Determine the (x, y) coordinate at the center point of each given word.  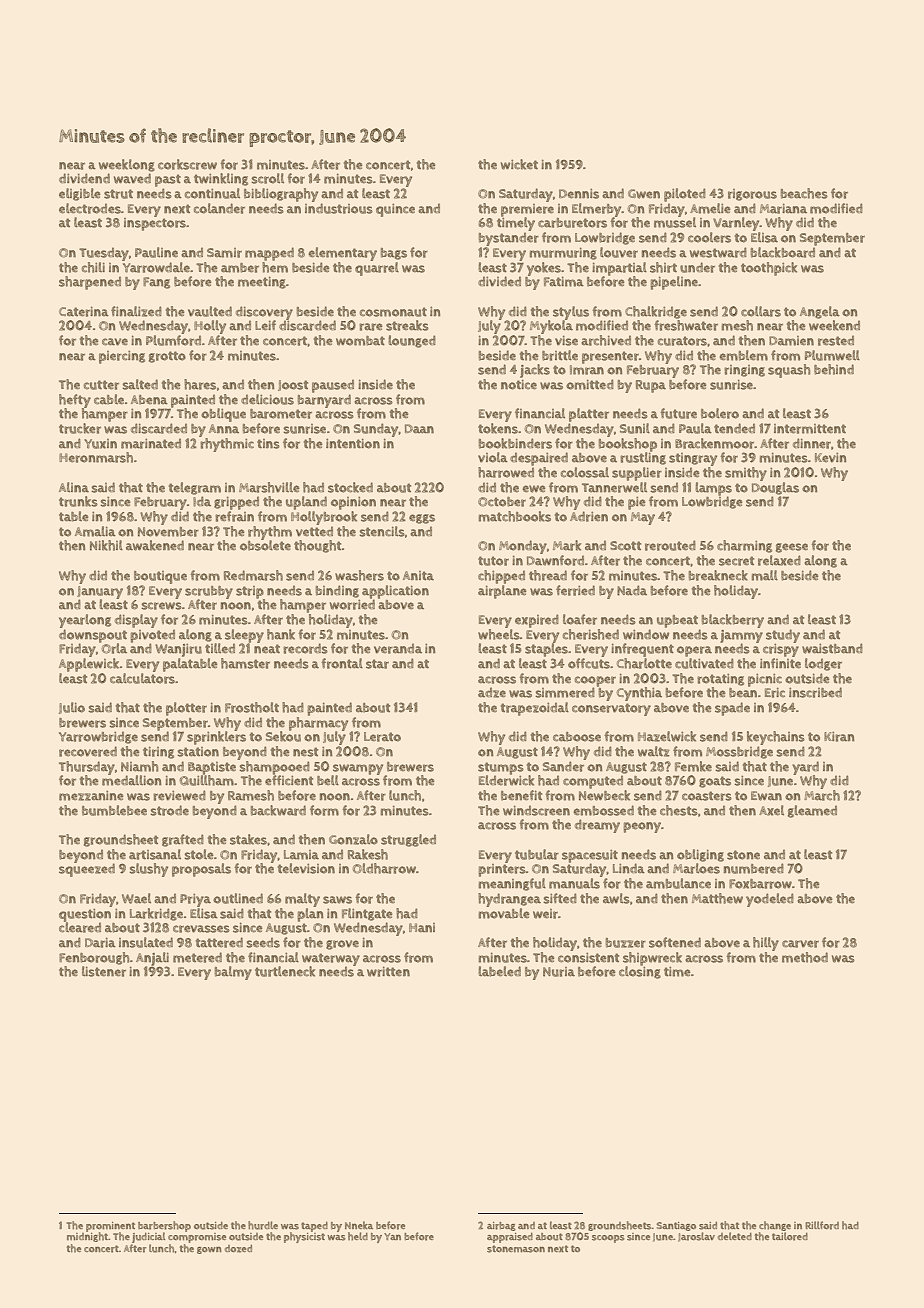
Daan (419, 429)
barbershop (164, 1226)
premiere (527, 210)
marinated (151, 443)
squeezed (87, 870)
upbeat (677, 621)
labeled (499, 971)
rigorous (752, 195)
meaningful (512, 884)
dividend (84, 178)
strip (250, 592)
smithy (746, 474)
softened (675, 942)
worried (352, 604)
